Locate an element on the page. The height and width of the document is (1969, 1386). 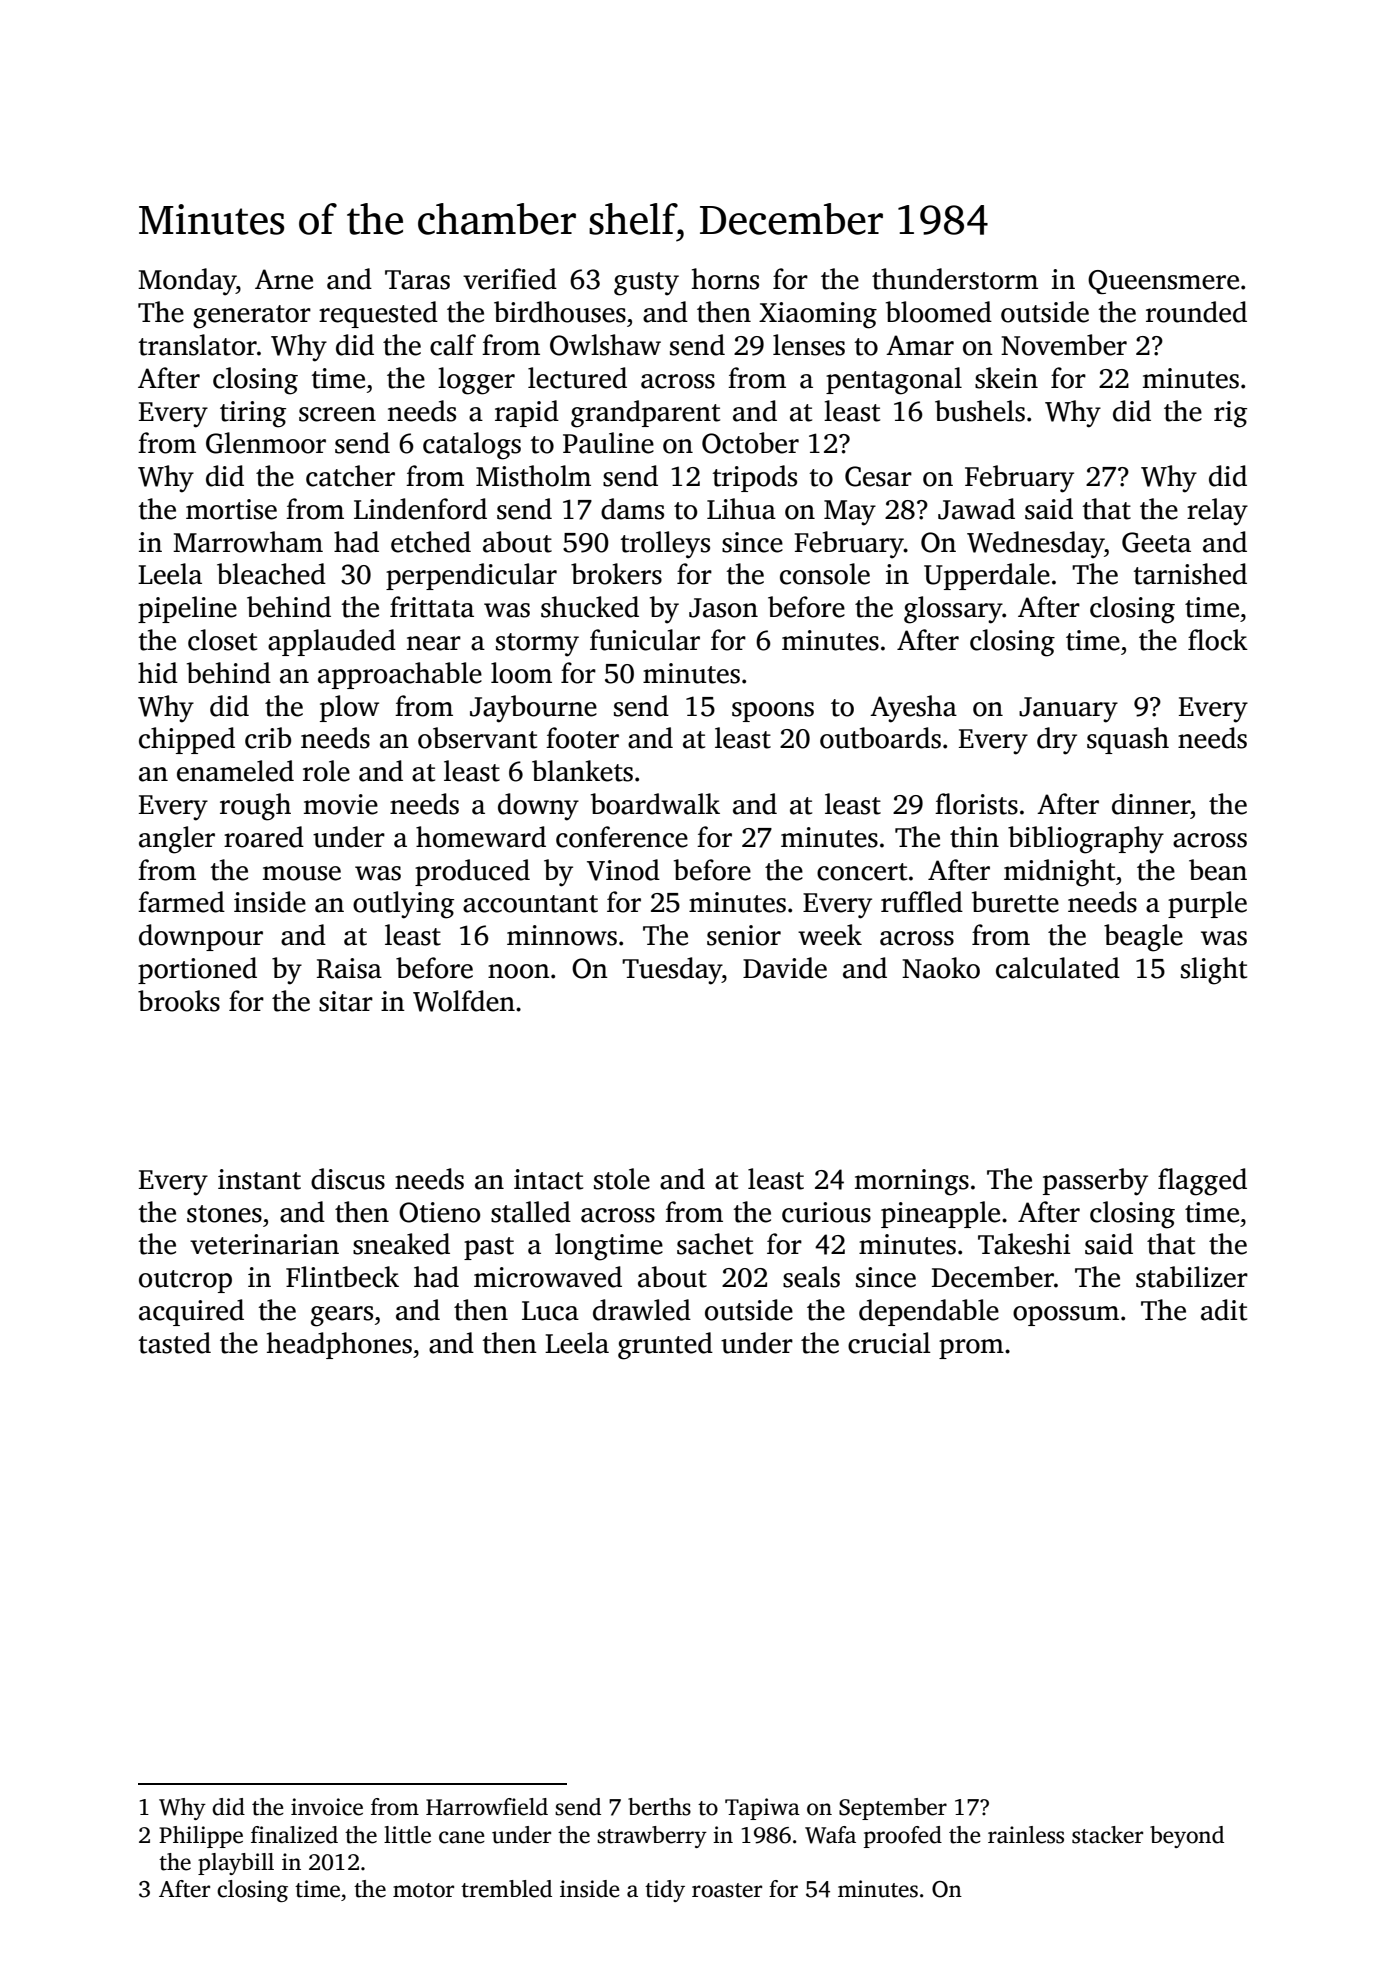
stabilizer is located at coordinates (1192, 1277).
